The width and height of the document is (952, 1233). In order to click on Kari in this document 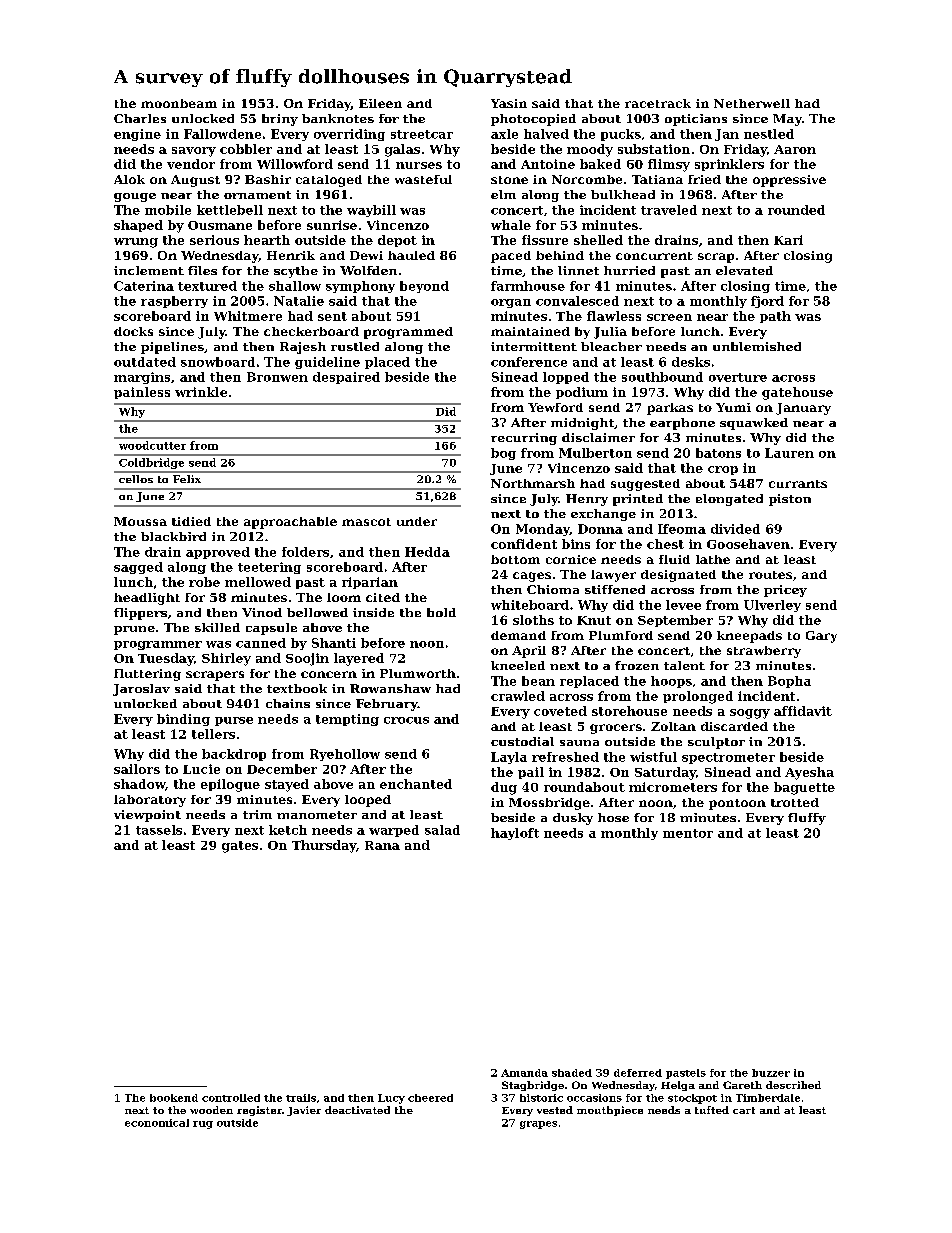, I will do `click(788, 240)`.
